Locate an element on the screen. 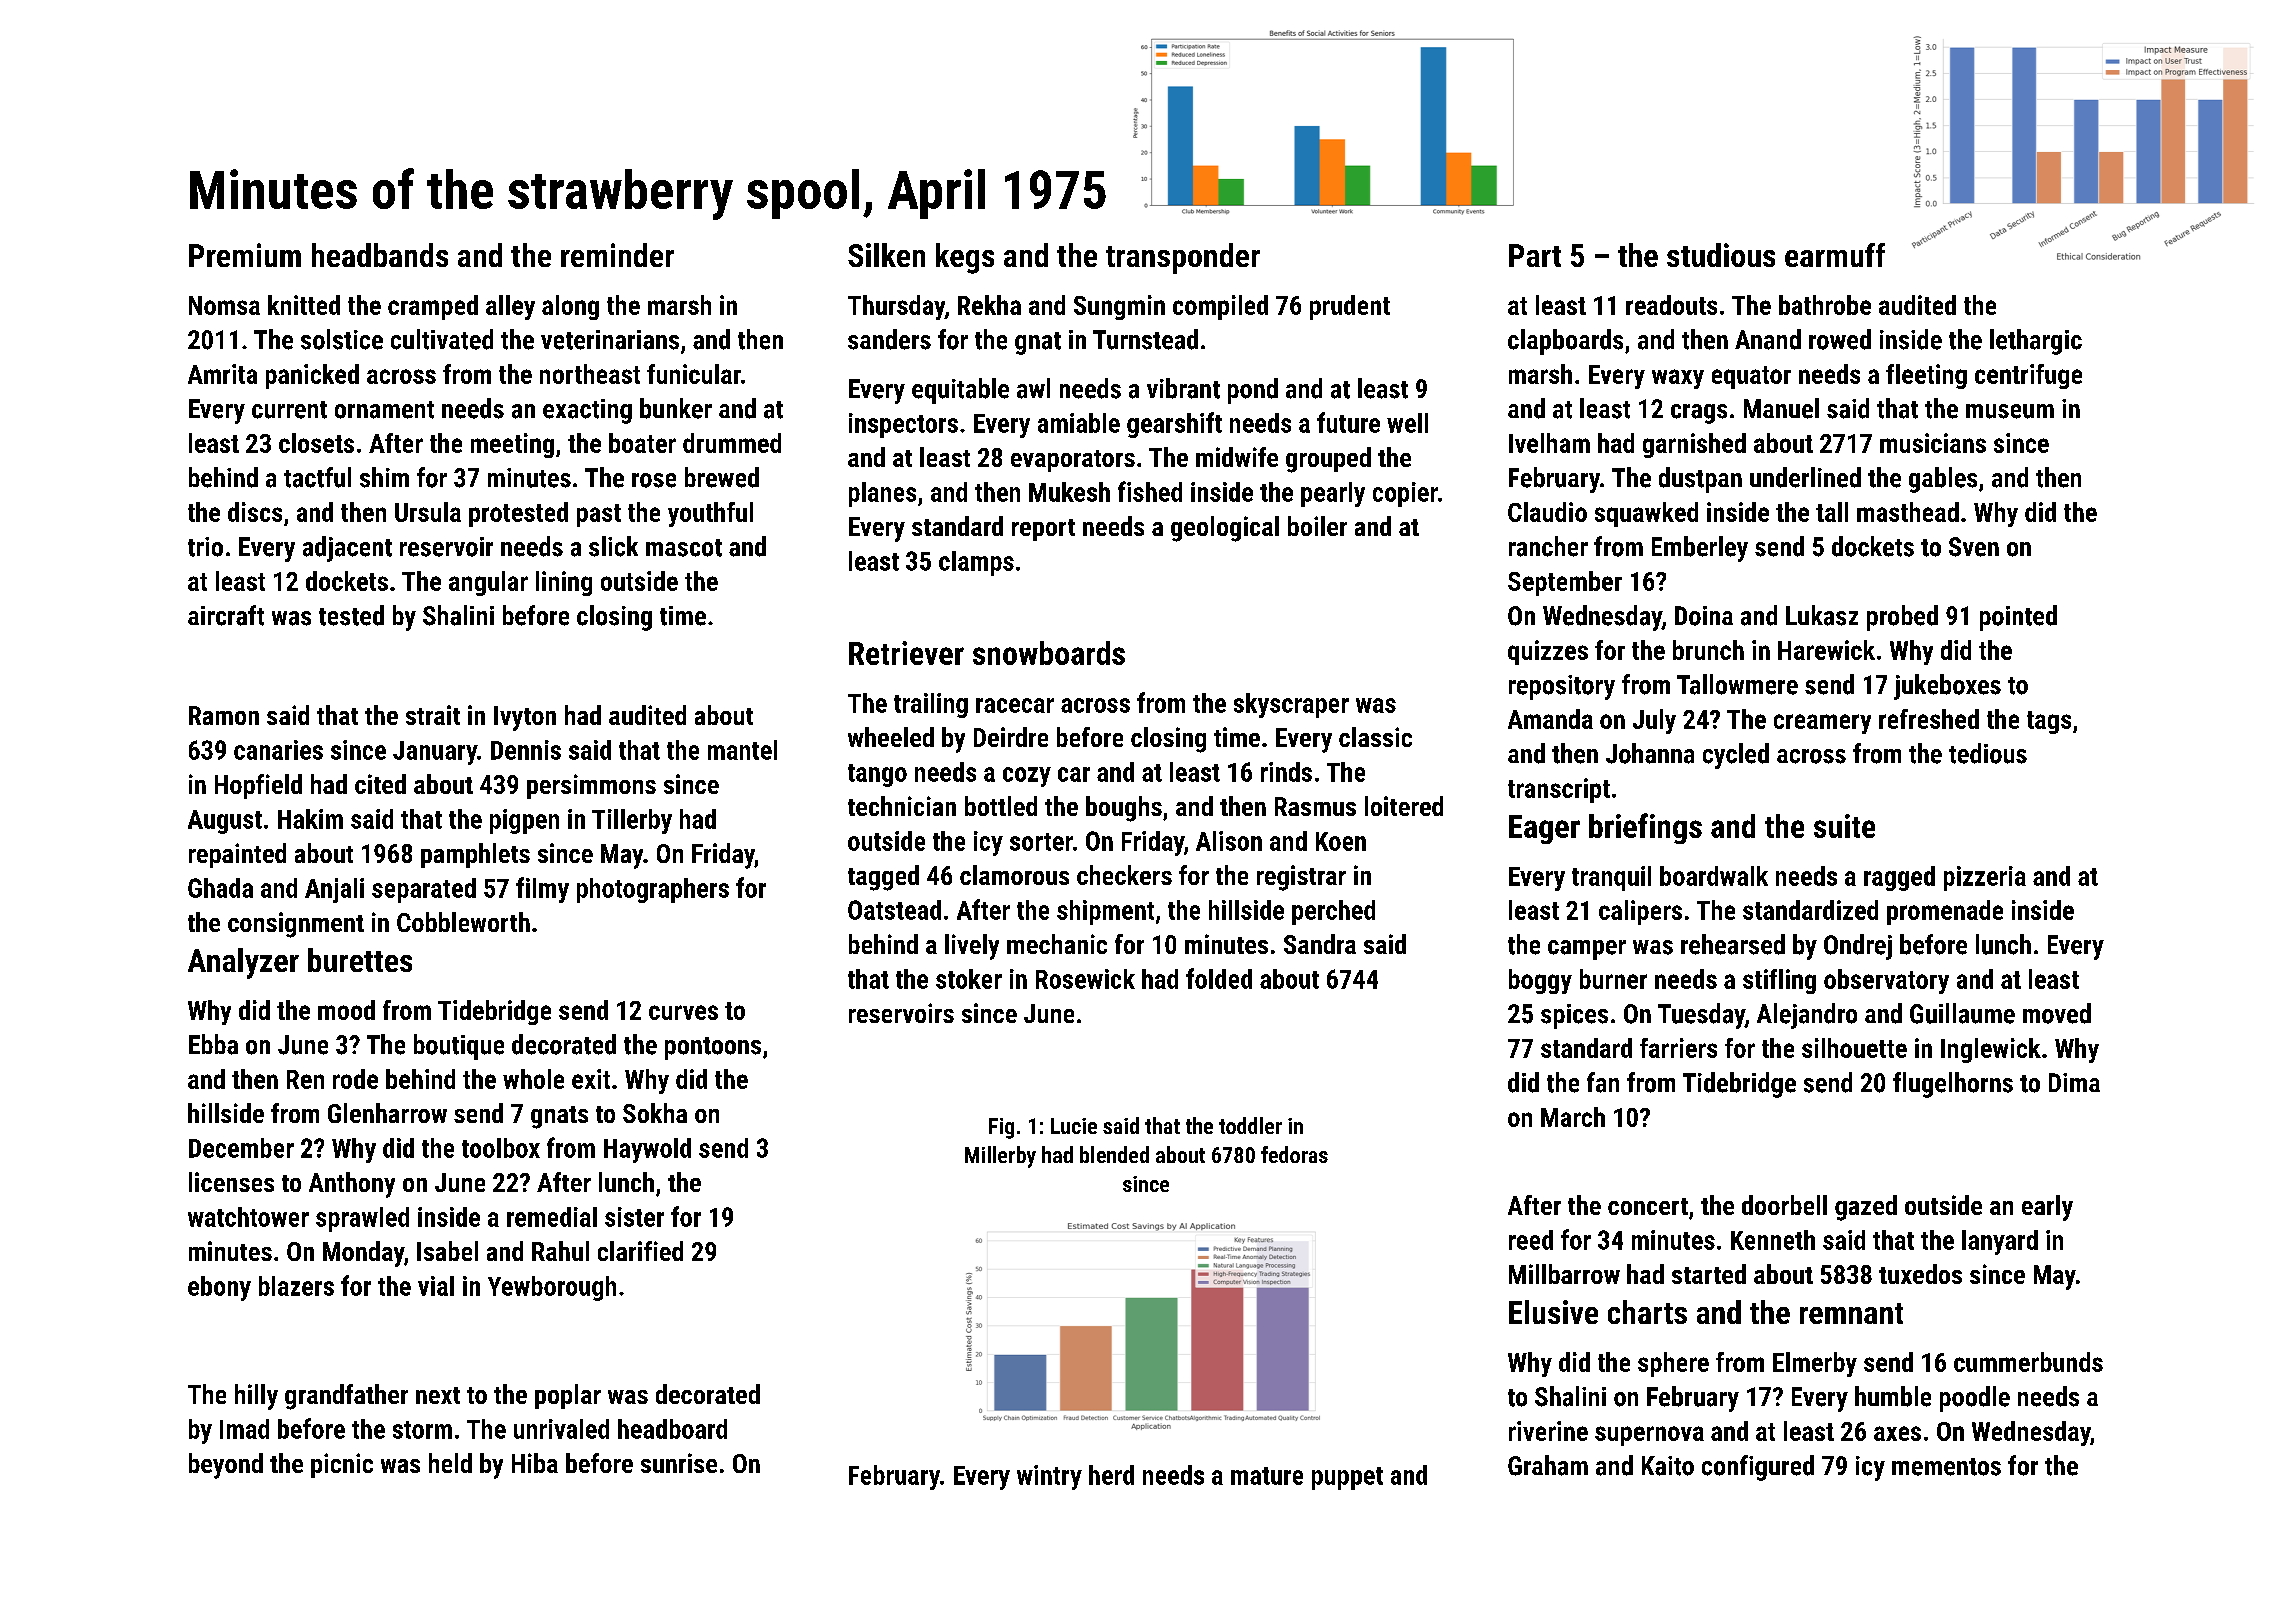 Image resolution: width=2292 pixels, height=1620 pixels. moved is located at coordinates (2057, 1013).
